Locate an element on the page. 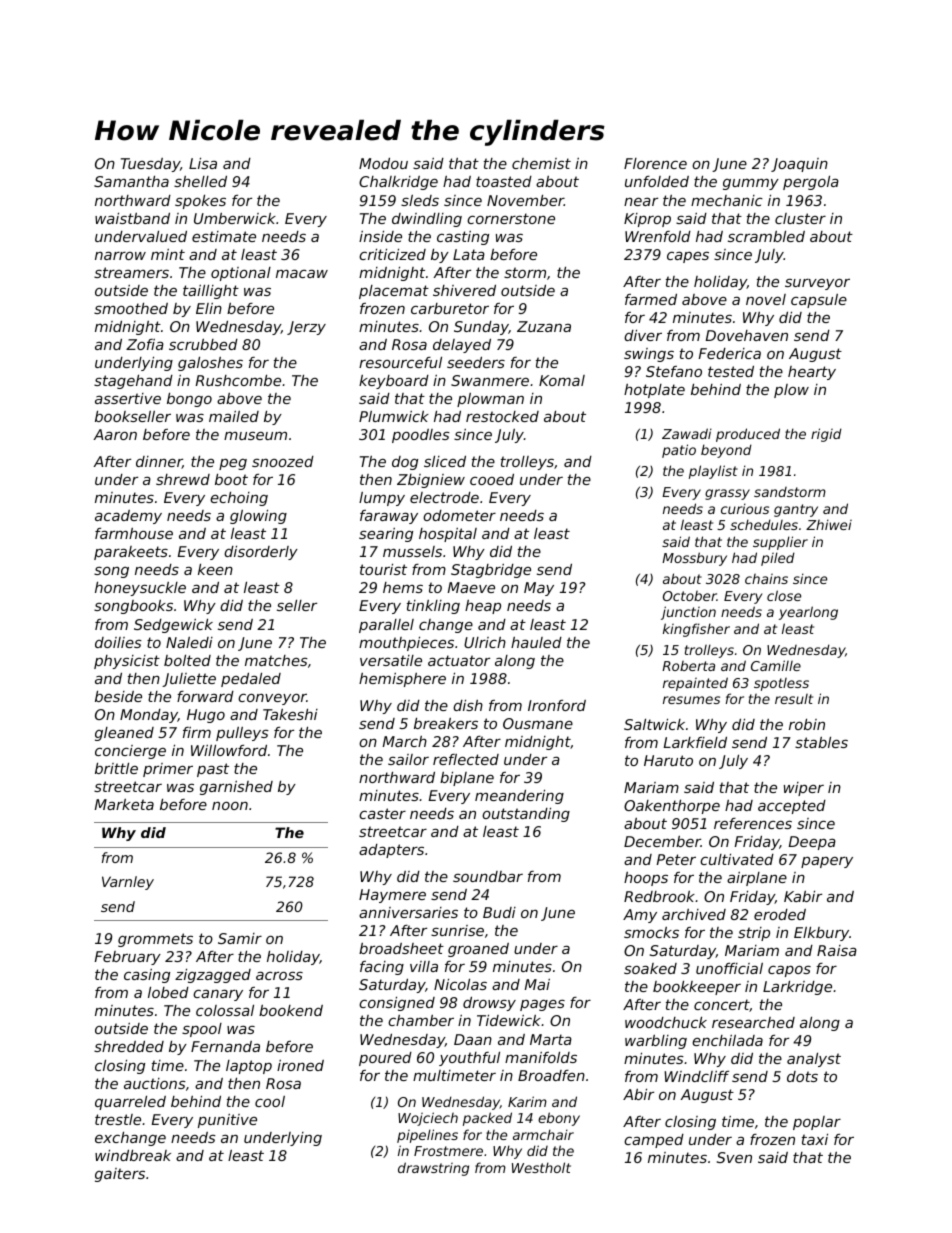  inside is located at coordinates (380, 236).
